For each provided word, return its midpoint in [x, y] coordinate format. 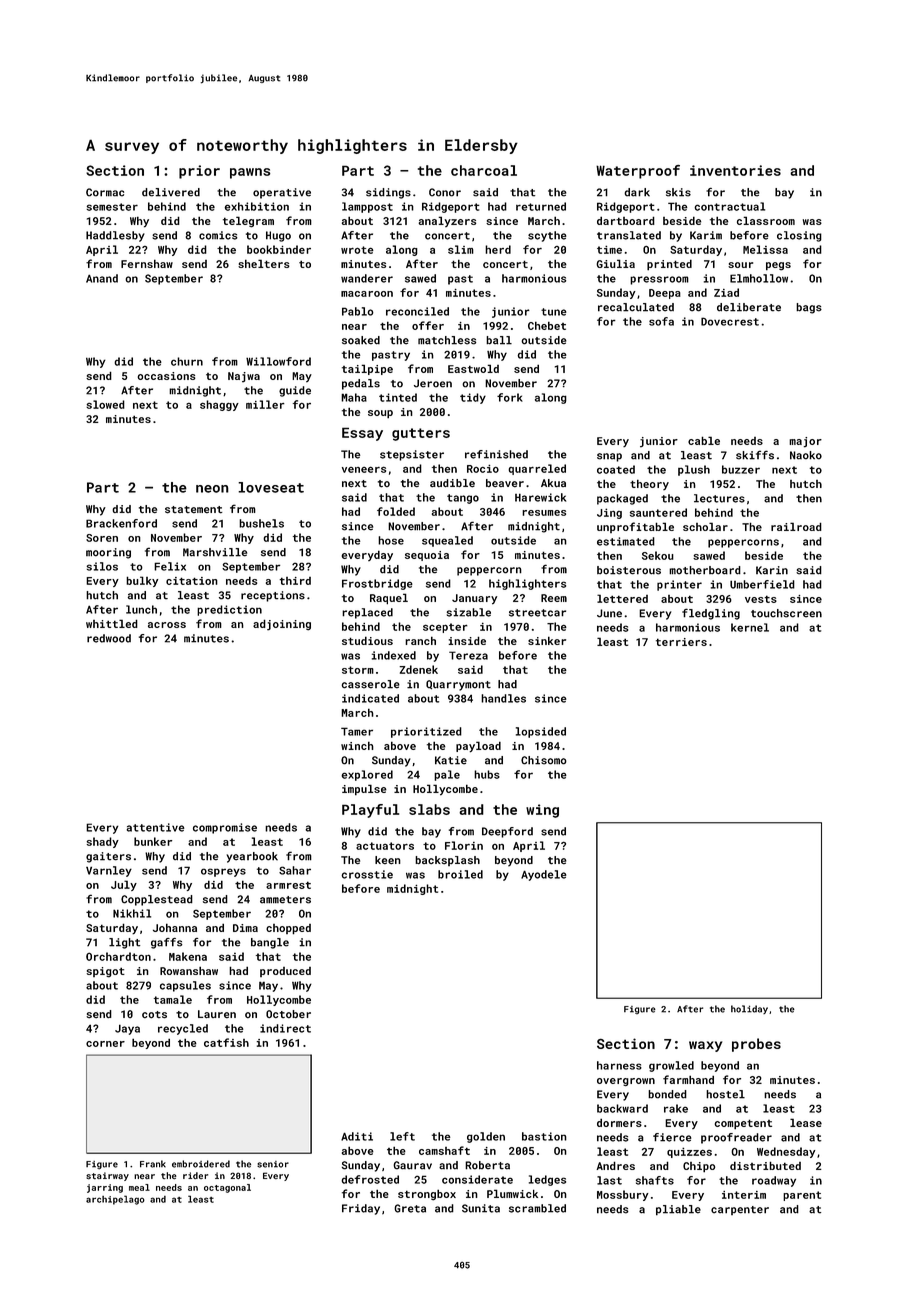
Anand [102, 278]
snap [609, 457]
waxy [705, 1046]
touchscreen [786, 613]
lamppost [367, 207]
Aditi [357, 1136]
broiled [460, 874]
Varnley [109, 871]
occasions [167, 376]
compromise [225, 828]
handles [503, 698]
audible [452, 483]
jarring [105, 1188]
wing [542, 811]
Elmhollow [759, 278]
